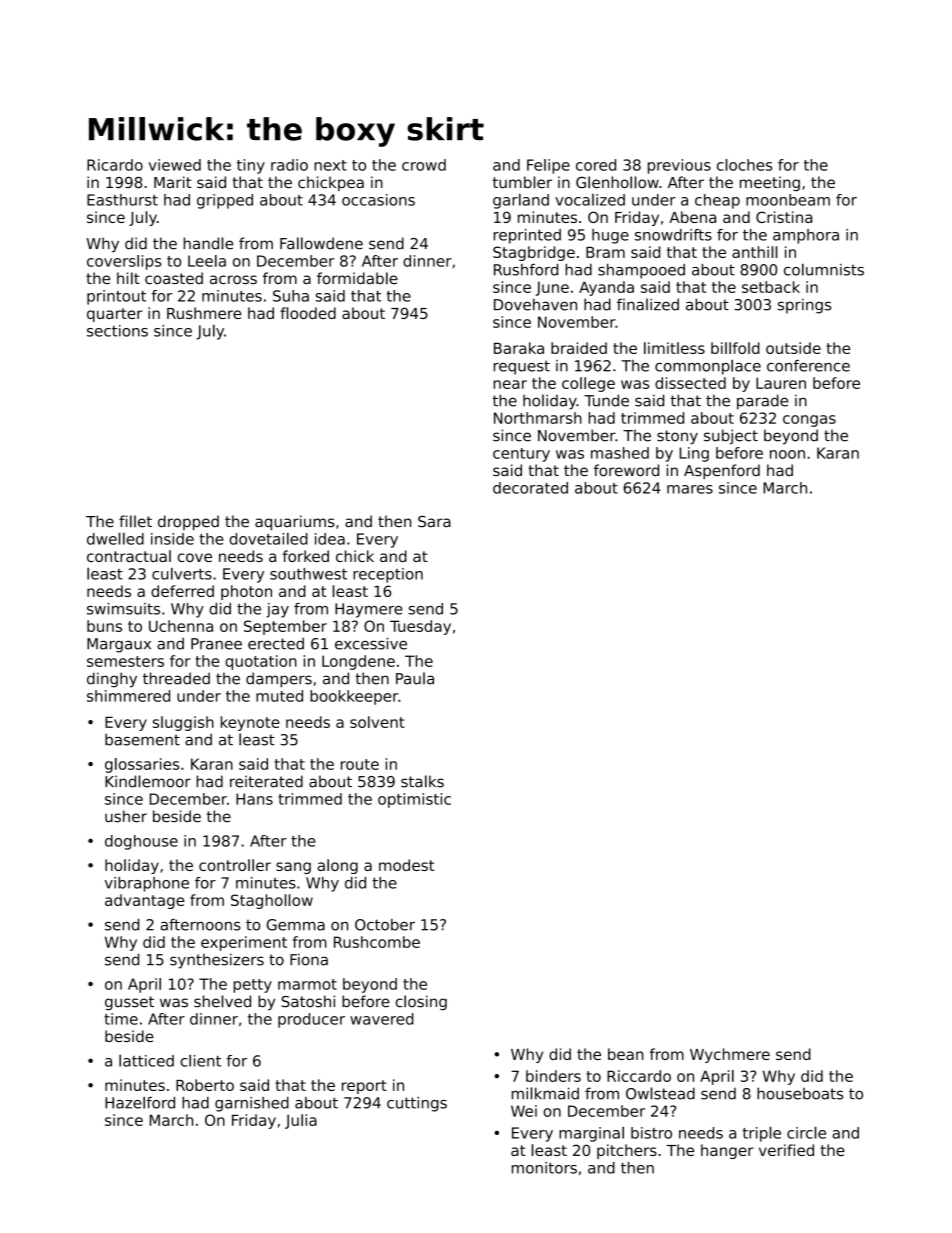 The height and width of the image is (1233, 952). What do you see at coordinates (126, 816) in the image?
I see `usher` at bounding box center [126, 816].
